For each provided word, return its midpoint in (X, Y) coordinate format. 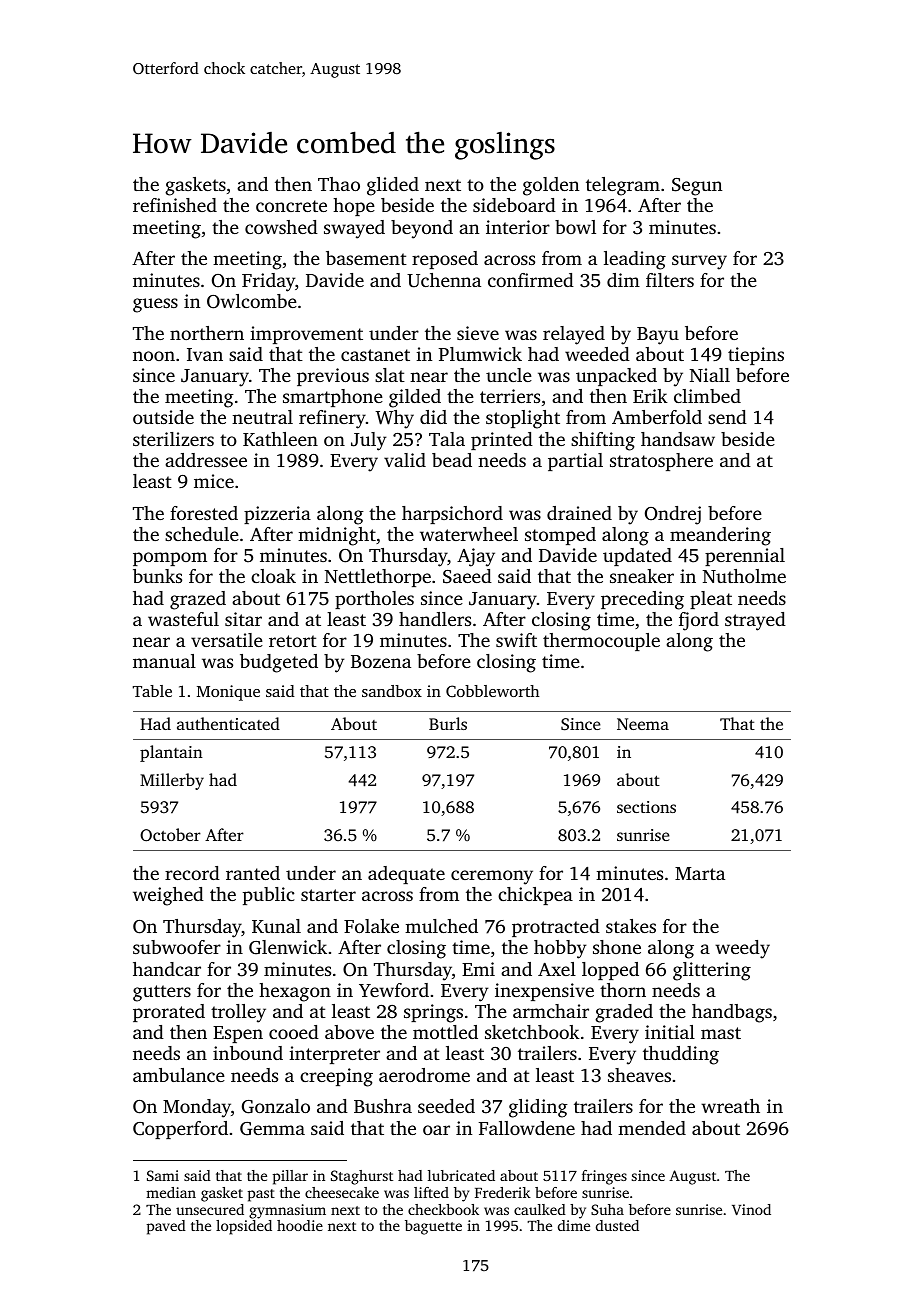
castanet (375, 355)
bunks (157, 576)
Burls (448, 723)
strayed (755, 621)
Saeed (467, 576)
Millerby (172, 781)
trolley (238, 1013)
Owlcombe (252, 301)
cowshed (281, 227)
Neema (643, 724)
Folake (371, 926)
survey (699, 262)
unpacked (616, 377)
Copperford (180, 1130)
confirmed (531, 280)
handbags (732, 1013)
